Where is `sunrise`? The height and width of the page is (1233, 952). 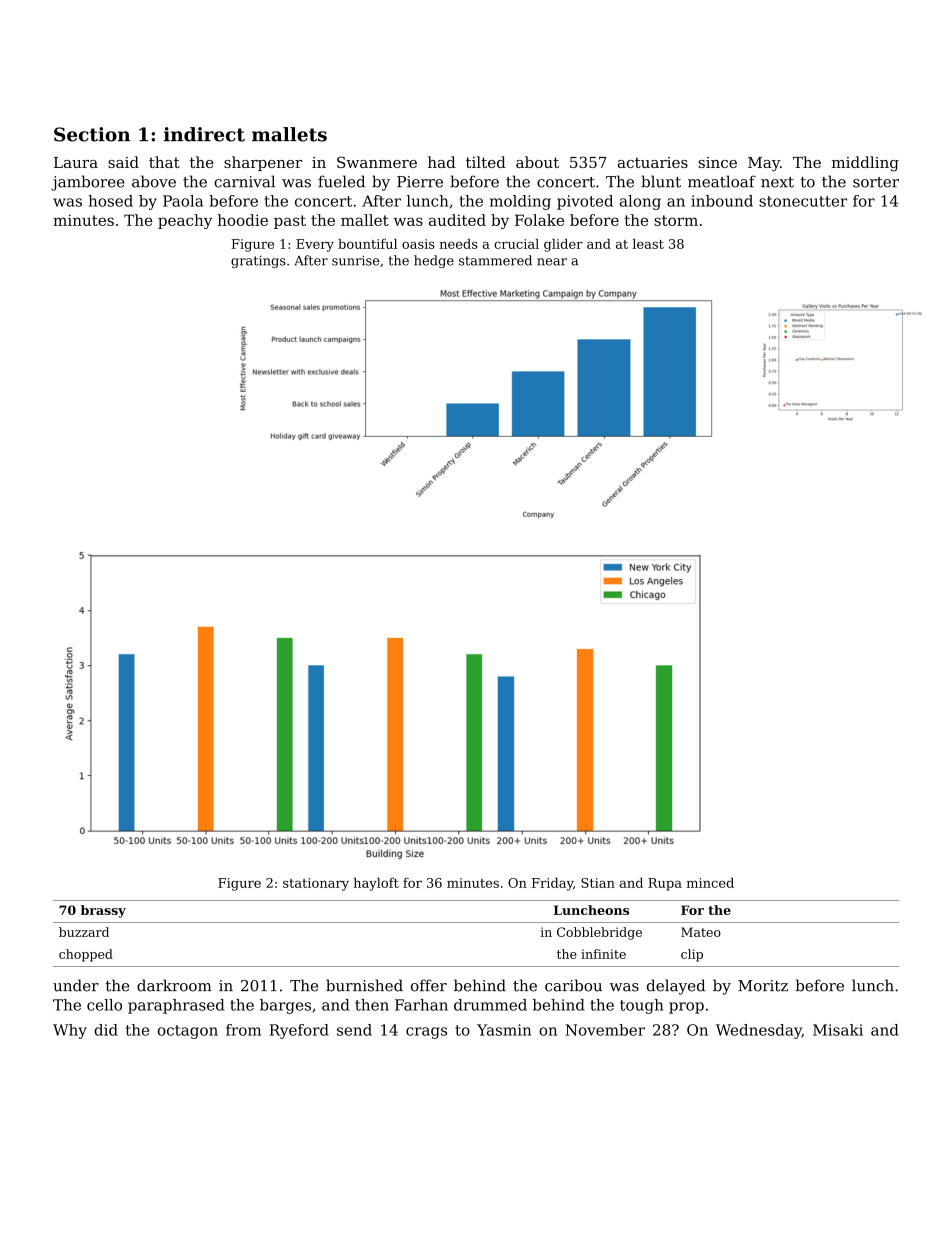 sunrise is located at coordinates (355, 261).
